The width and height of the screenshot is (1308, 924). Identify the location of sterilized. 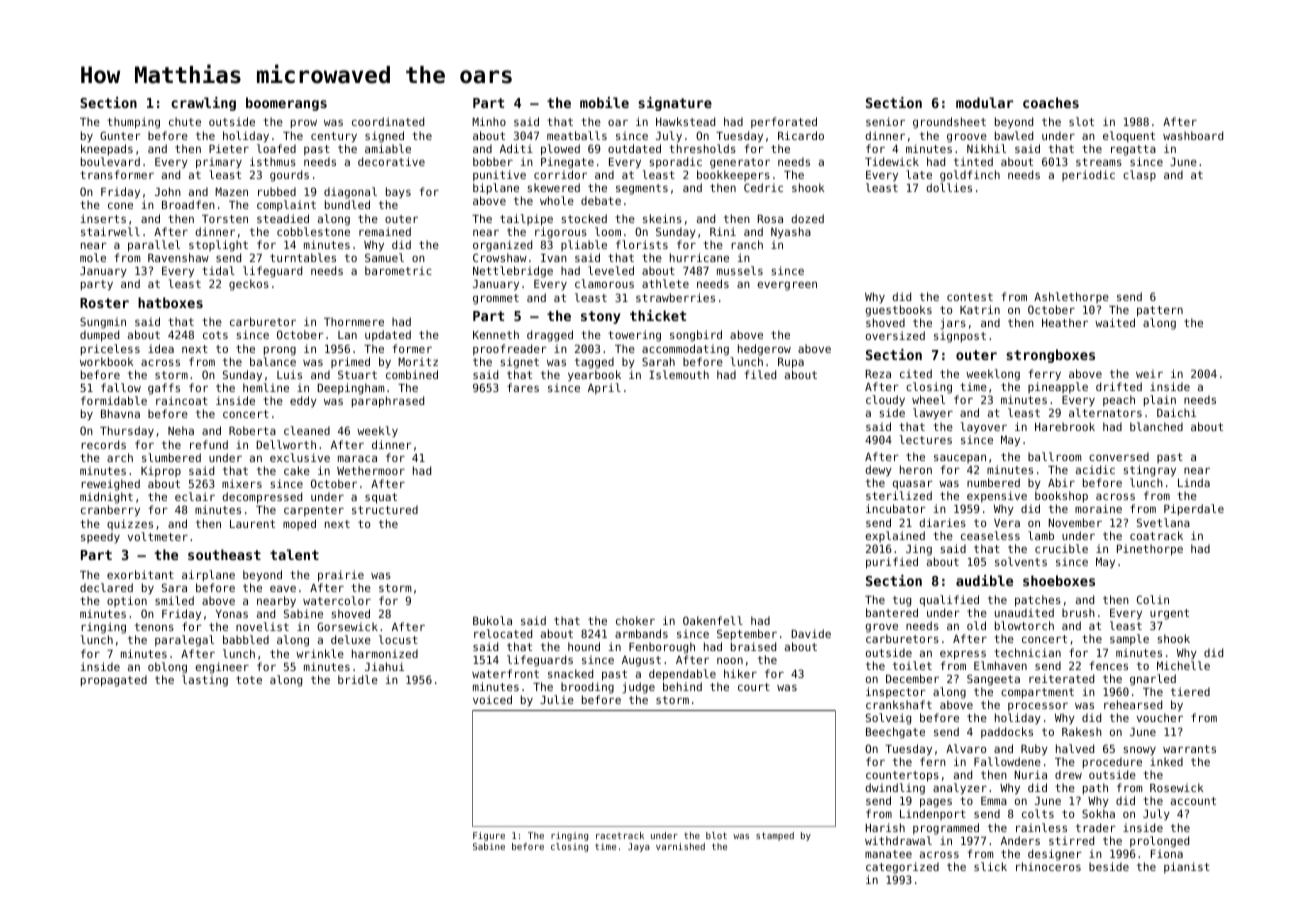
(899, 495).
